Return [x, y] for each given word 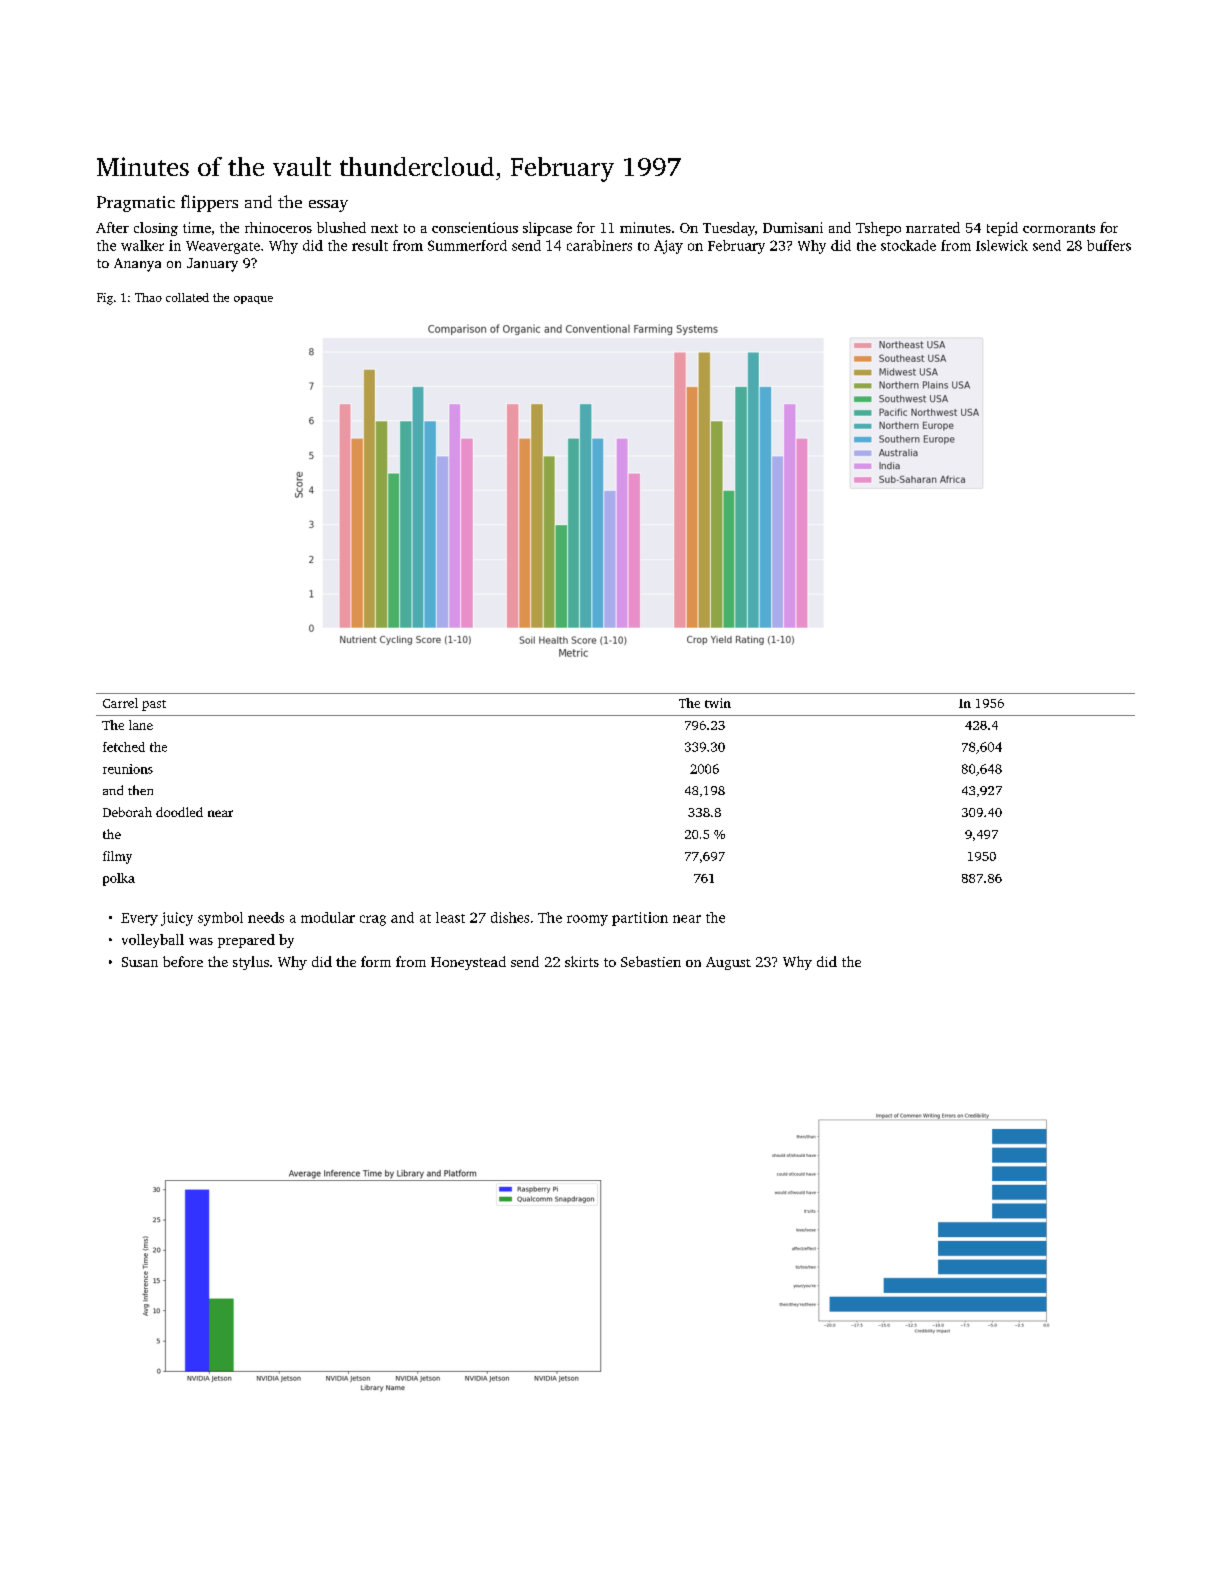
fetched [124, 747]
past [154, 705]
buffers [1109, 245]
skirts [582, 961]
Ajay [668, 247]
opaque [253, 300]
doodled [179, 812]
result [370, 245]
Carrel [120, 703]
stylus [251, 963]
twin [718, 703]
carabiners [599, 245]
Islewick [1002, 245]
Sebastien [651, 961]
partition [640, 919]
